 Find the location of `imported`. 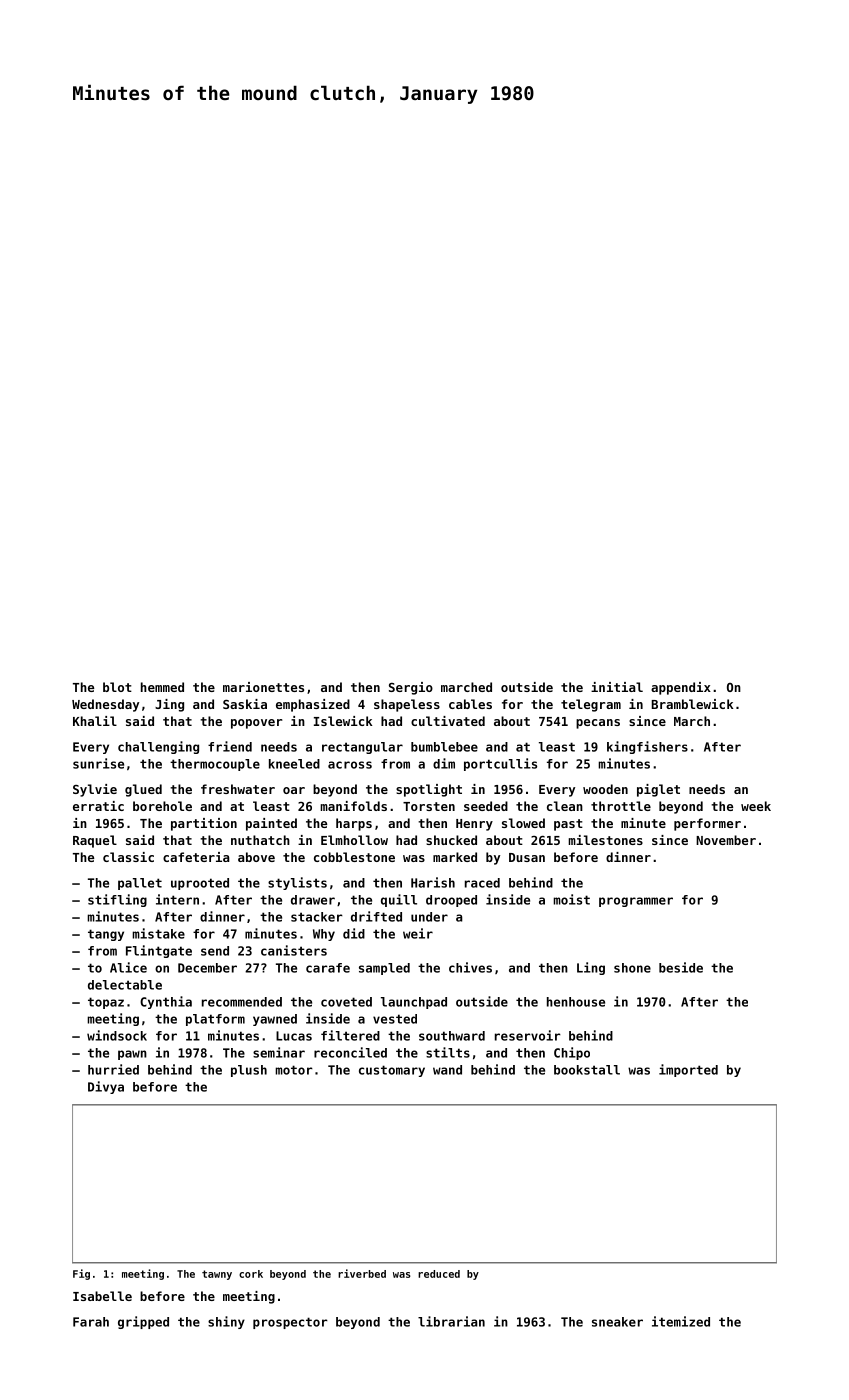

imported is located at coordinates (688, 1070).
